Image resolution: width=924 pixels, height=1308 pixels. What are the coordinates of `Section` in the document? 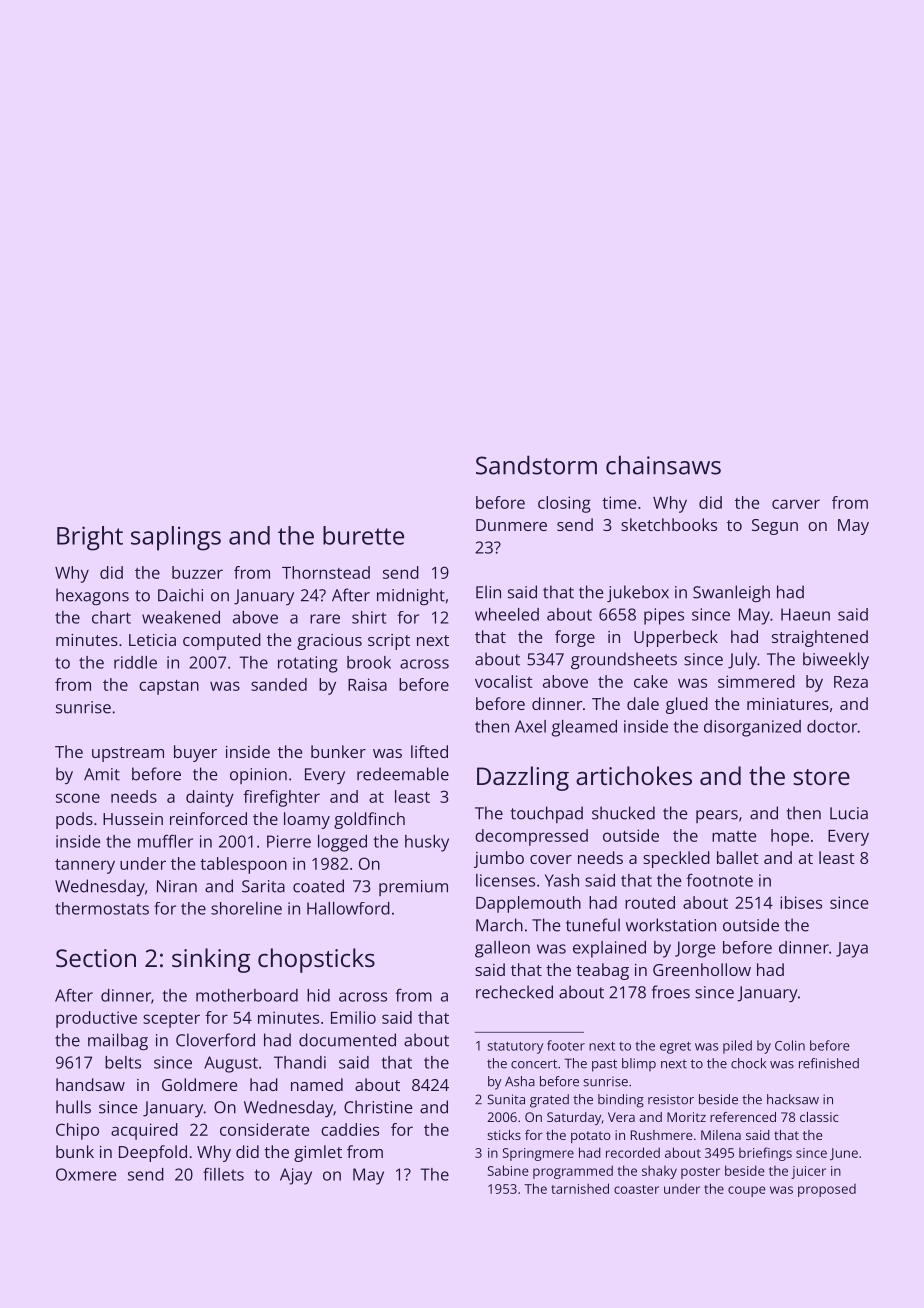 It's located at (96, 958).
